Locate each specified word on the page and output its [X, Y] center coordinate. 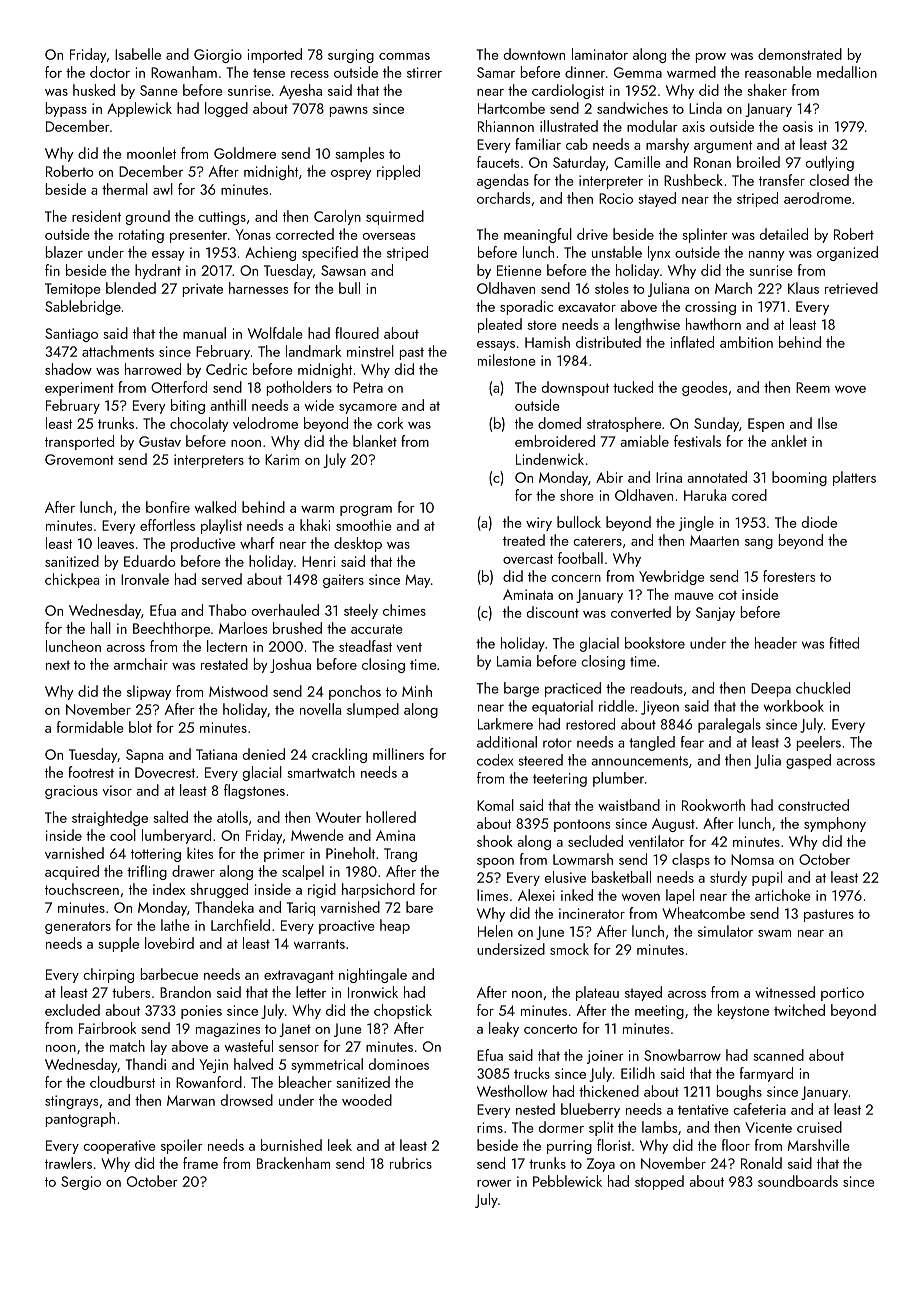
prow [711, 58]
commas [404, 56]
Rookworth [713, 805]
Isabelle [138, 54]
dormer [561, 1127]
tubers [131, 992]
